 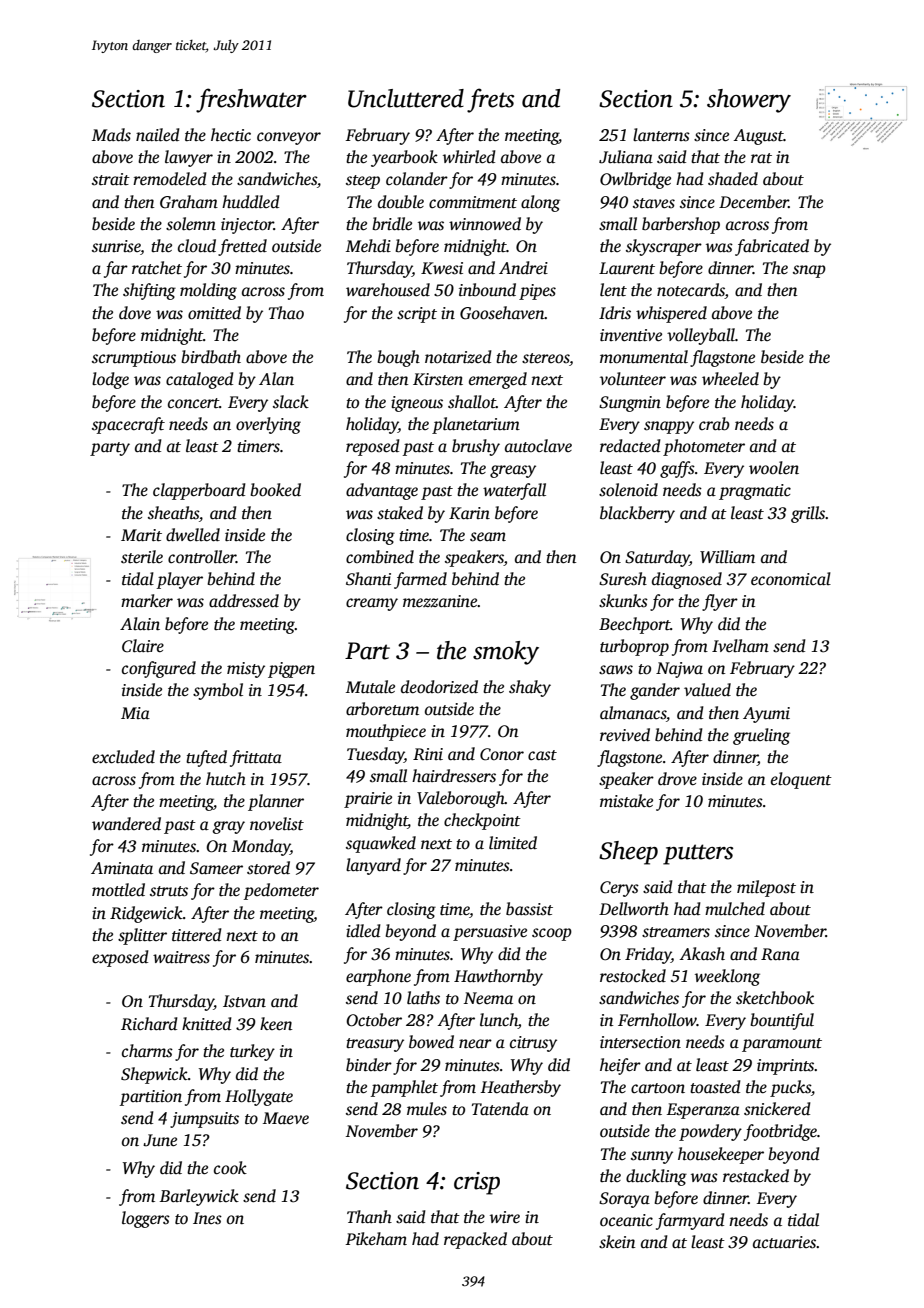 I want to click on scrumptious, so click(x=134, y=359).
